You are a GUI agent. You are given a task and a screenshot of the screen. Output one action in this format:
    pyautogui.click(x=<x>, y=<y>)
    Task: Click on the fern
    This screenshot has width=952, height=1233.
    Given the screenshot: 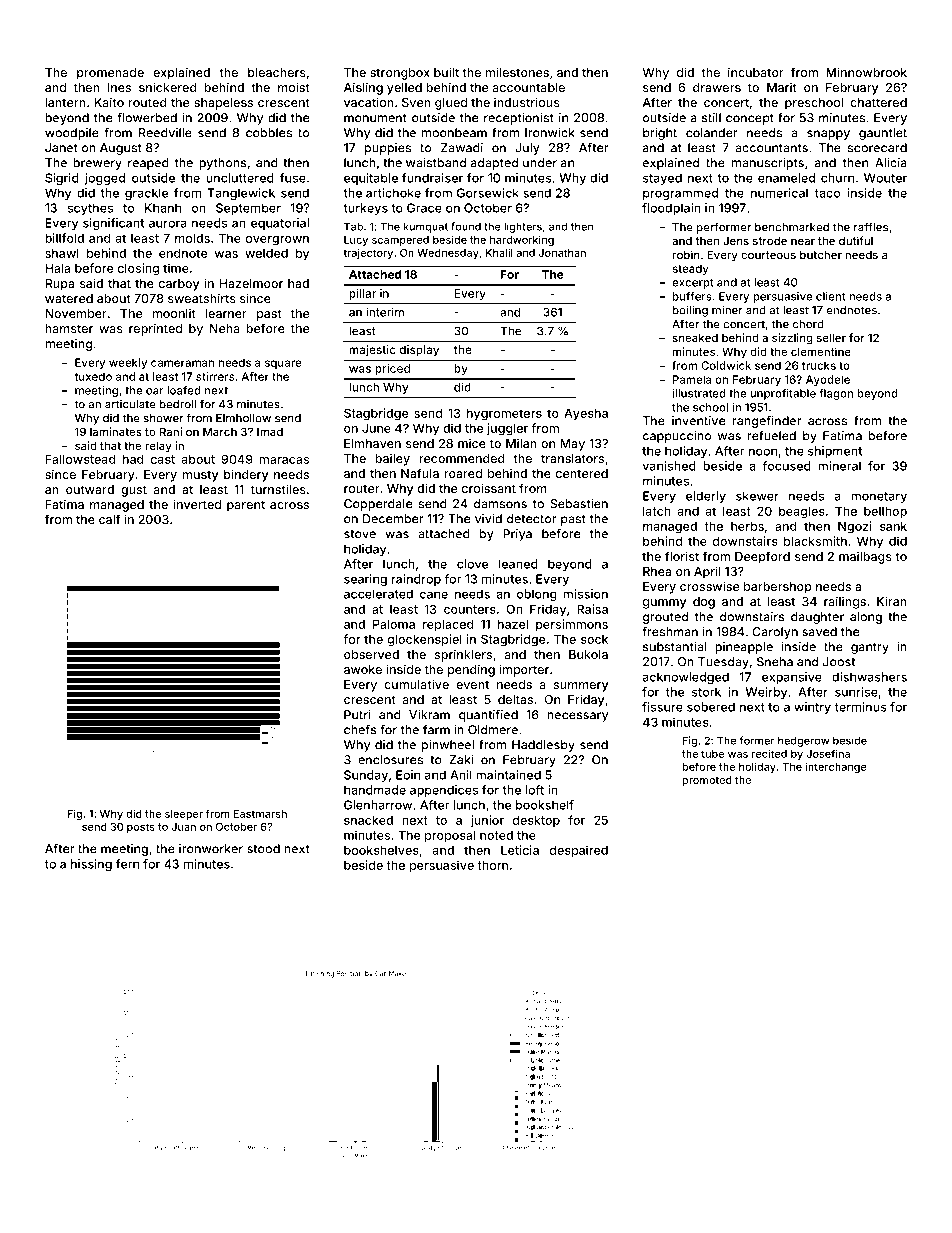 What is the action you would take?
    pyautogui.click(x=127, y=864)
